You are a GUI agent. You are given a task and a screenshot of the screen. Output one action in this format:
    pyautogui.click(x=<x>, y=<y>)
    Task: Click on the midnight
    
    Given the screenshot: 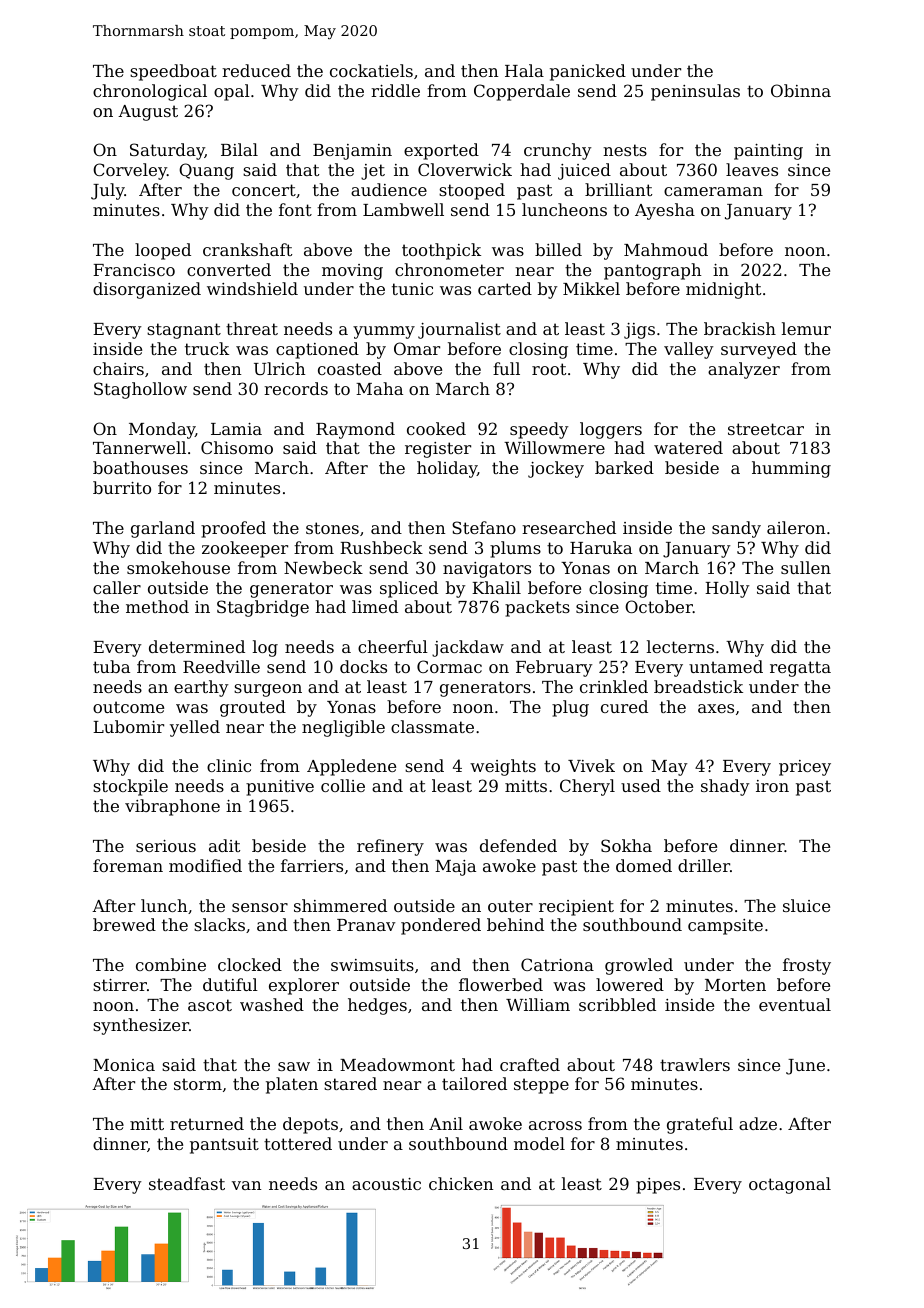 What is the action you would take?
    pyautogui.click(x=723, y=290)
